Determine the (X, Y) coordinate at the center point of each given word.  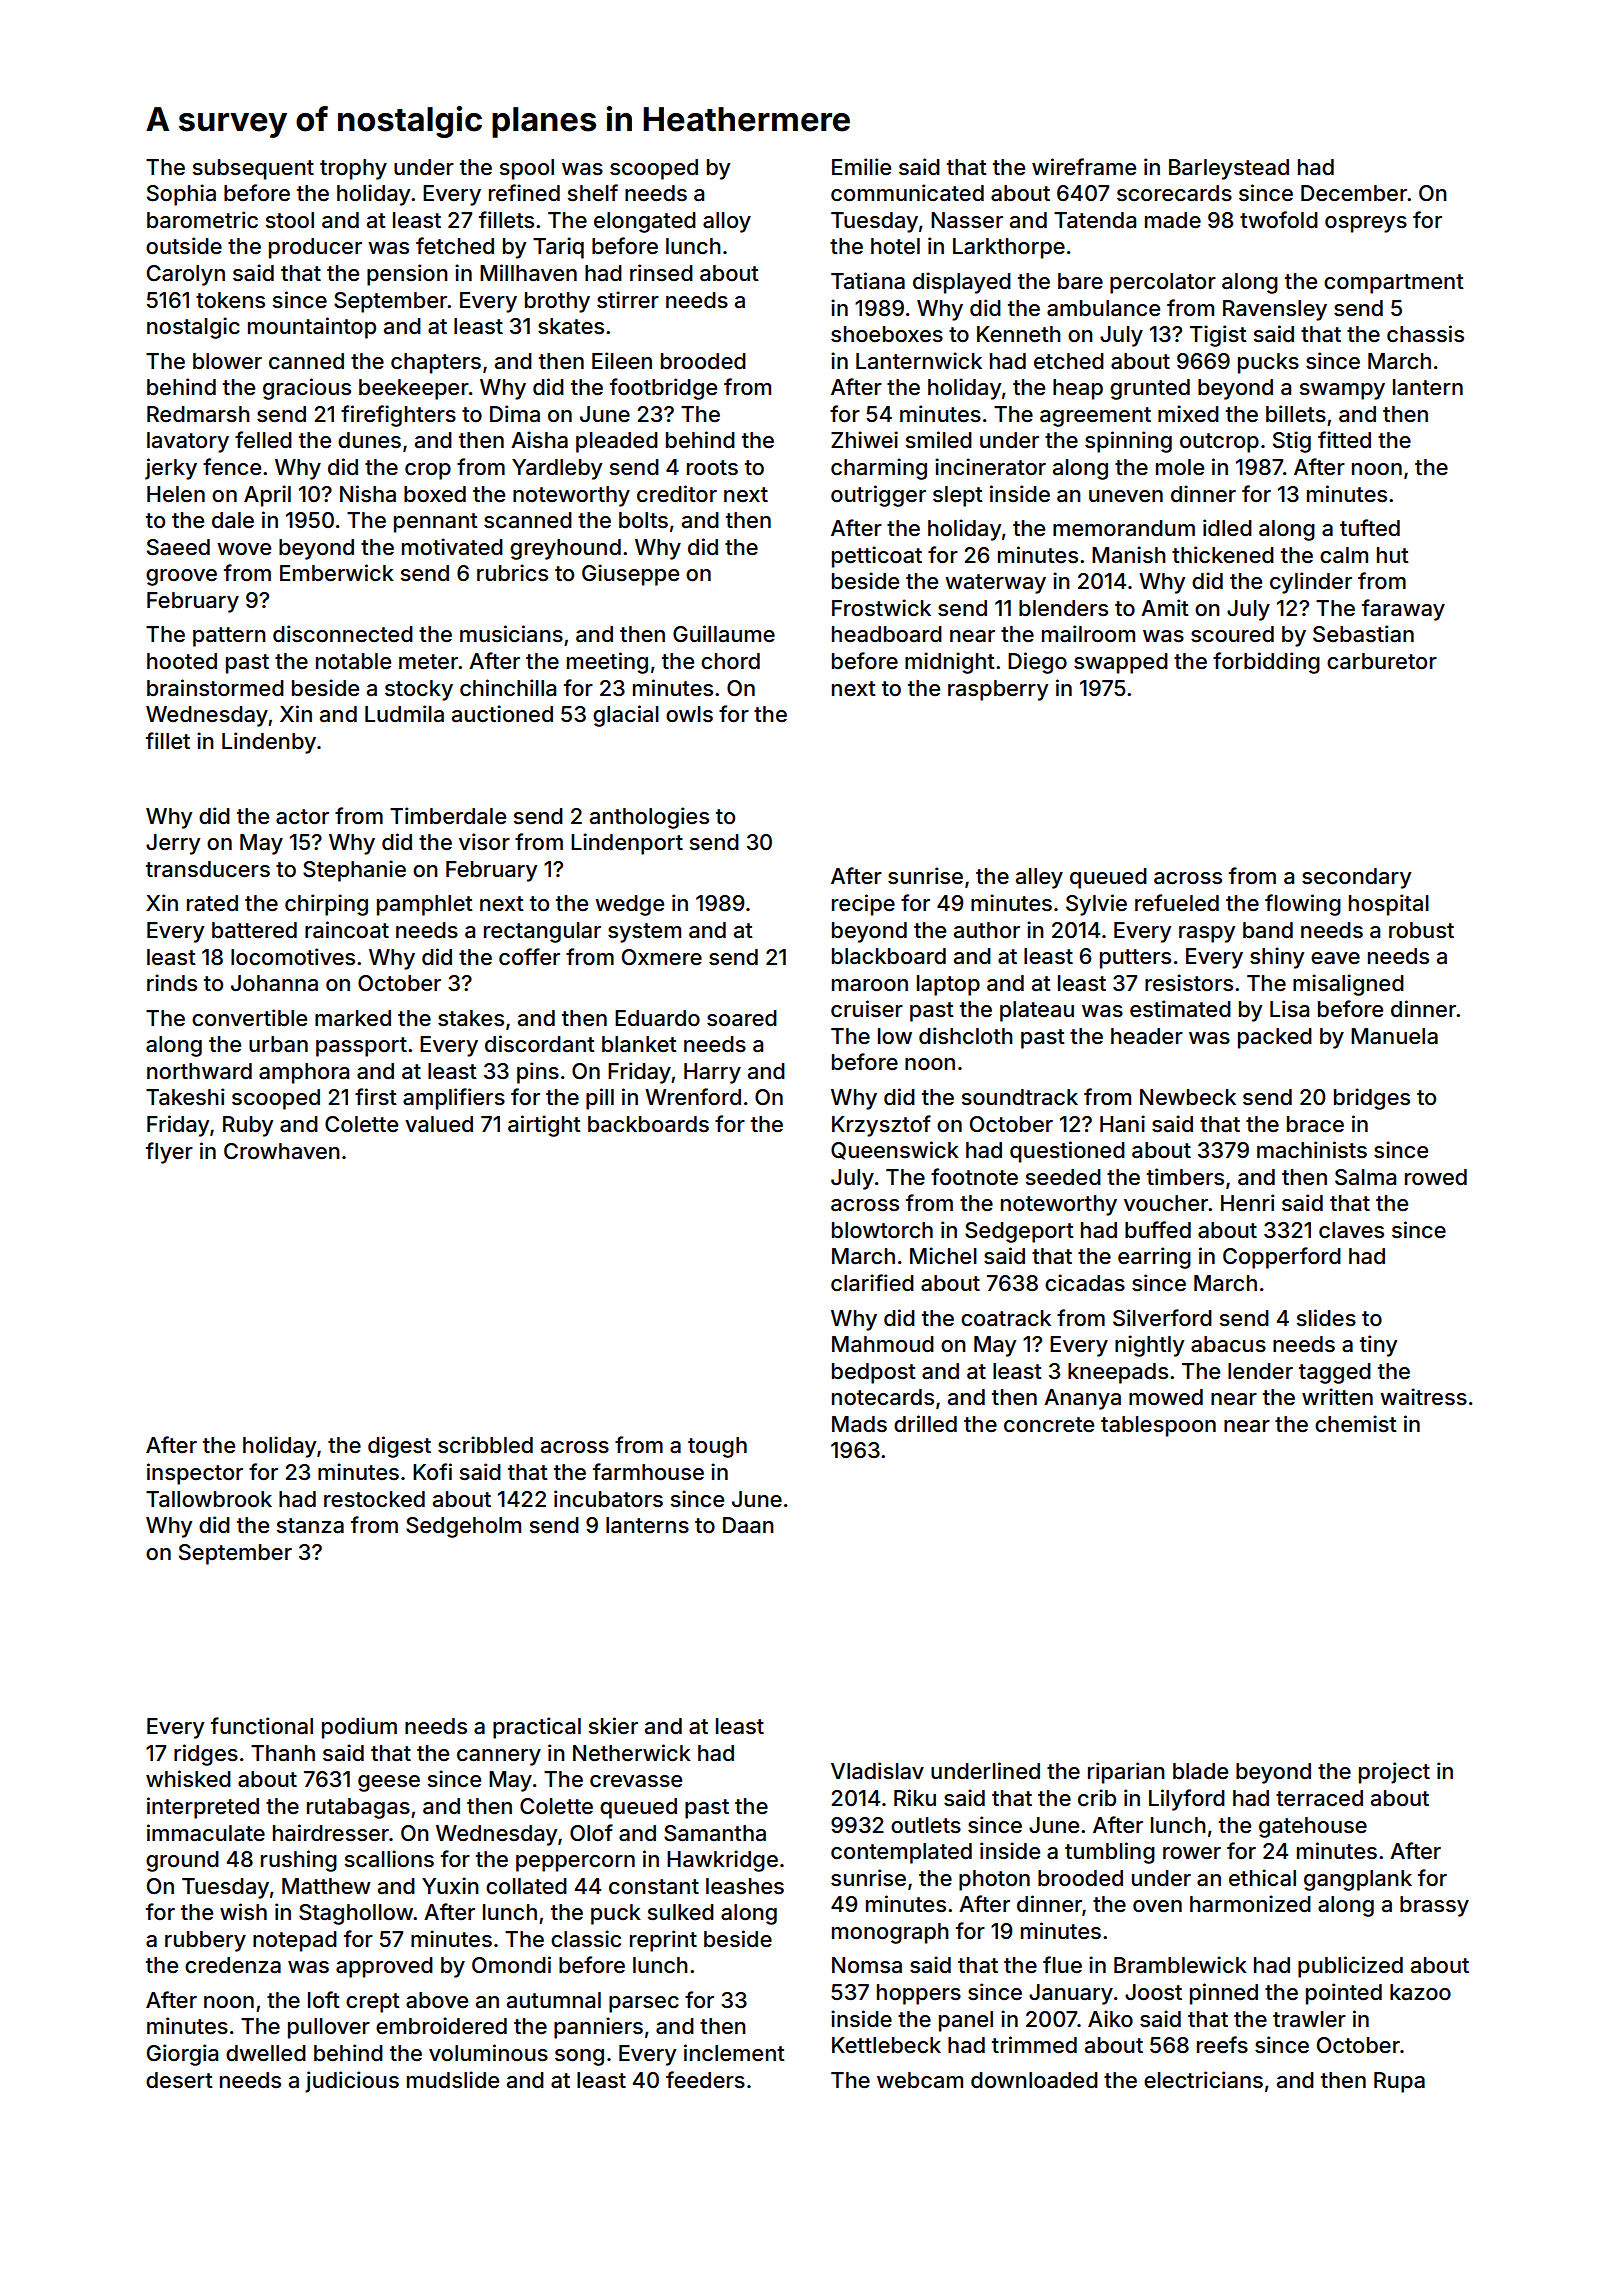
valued (439, 1124)
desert (179, 2080)
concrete (1049, 1425)
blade (1200, 1771)
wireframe (1084, 167)
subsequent (253, 169)
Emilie (861, 166)
